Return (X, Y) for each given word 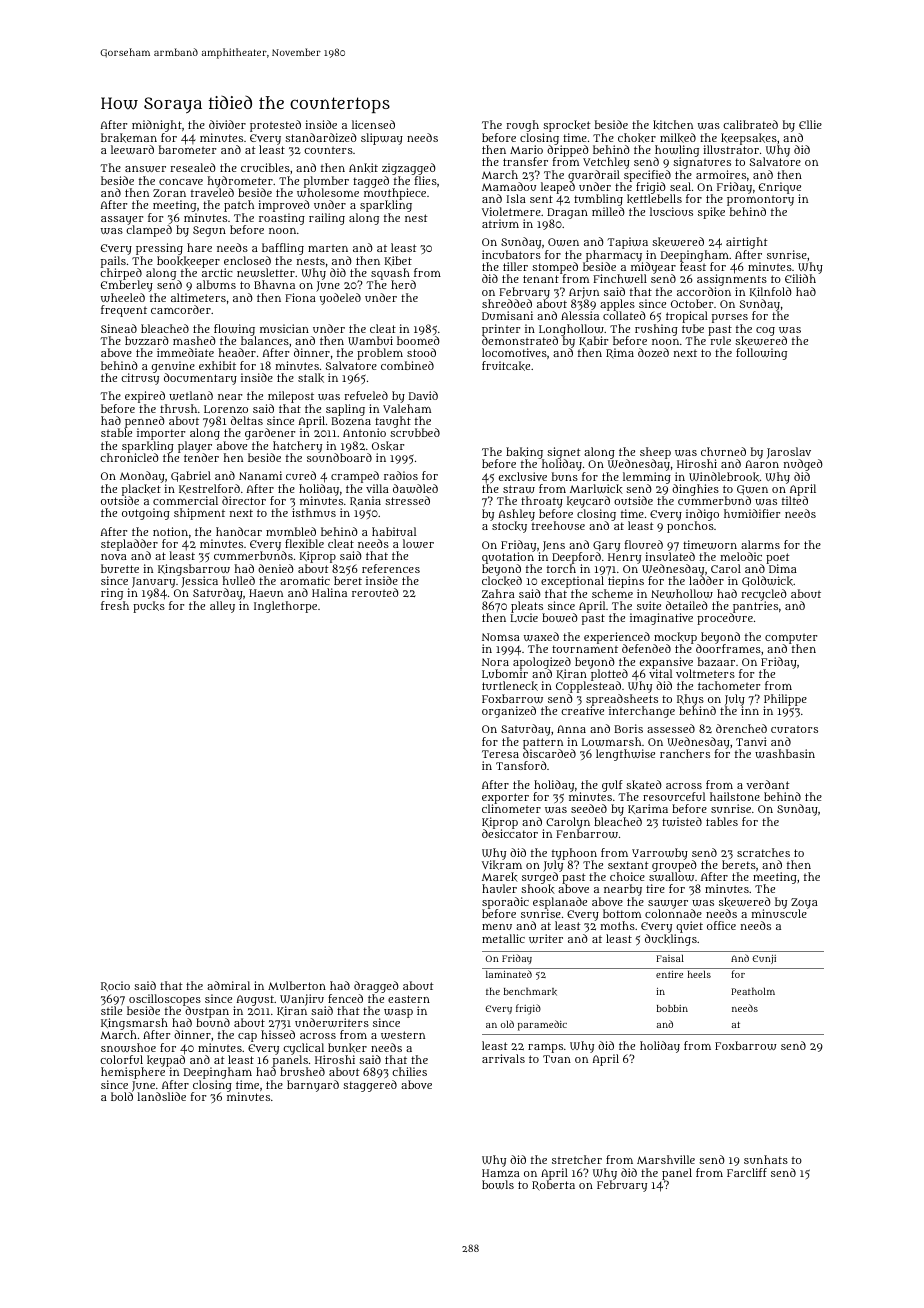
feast (693, 266)
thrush (178, 408)
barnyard (313, 1086)
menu (497, 927)
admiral (228, 985)
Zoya (804, 904)
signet (564, 453)
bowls (498, 1184)
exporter (505, 799)
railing (327, 219)
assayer (122, 221)
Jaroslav (789, 453)
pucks (149, 607)
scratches (763, 852)
